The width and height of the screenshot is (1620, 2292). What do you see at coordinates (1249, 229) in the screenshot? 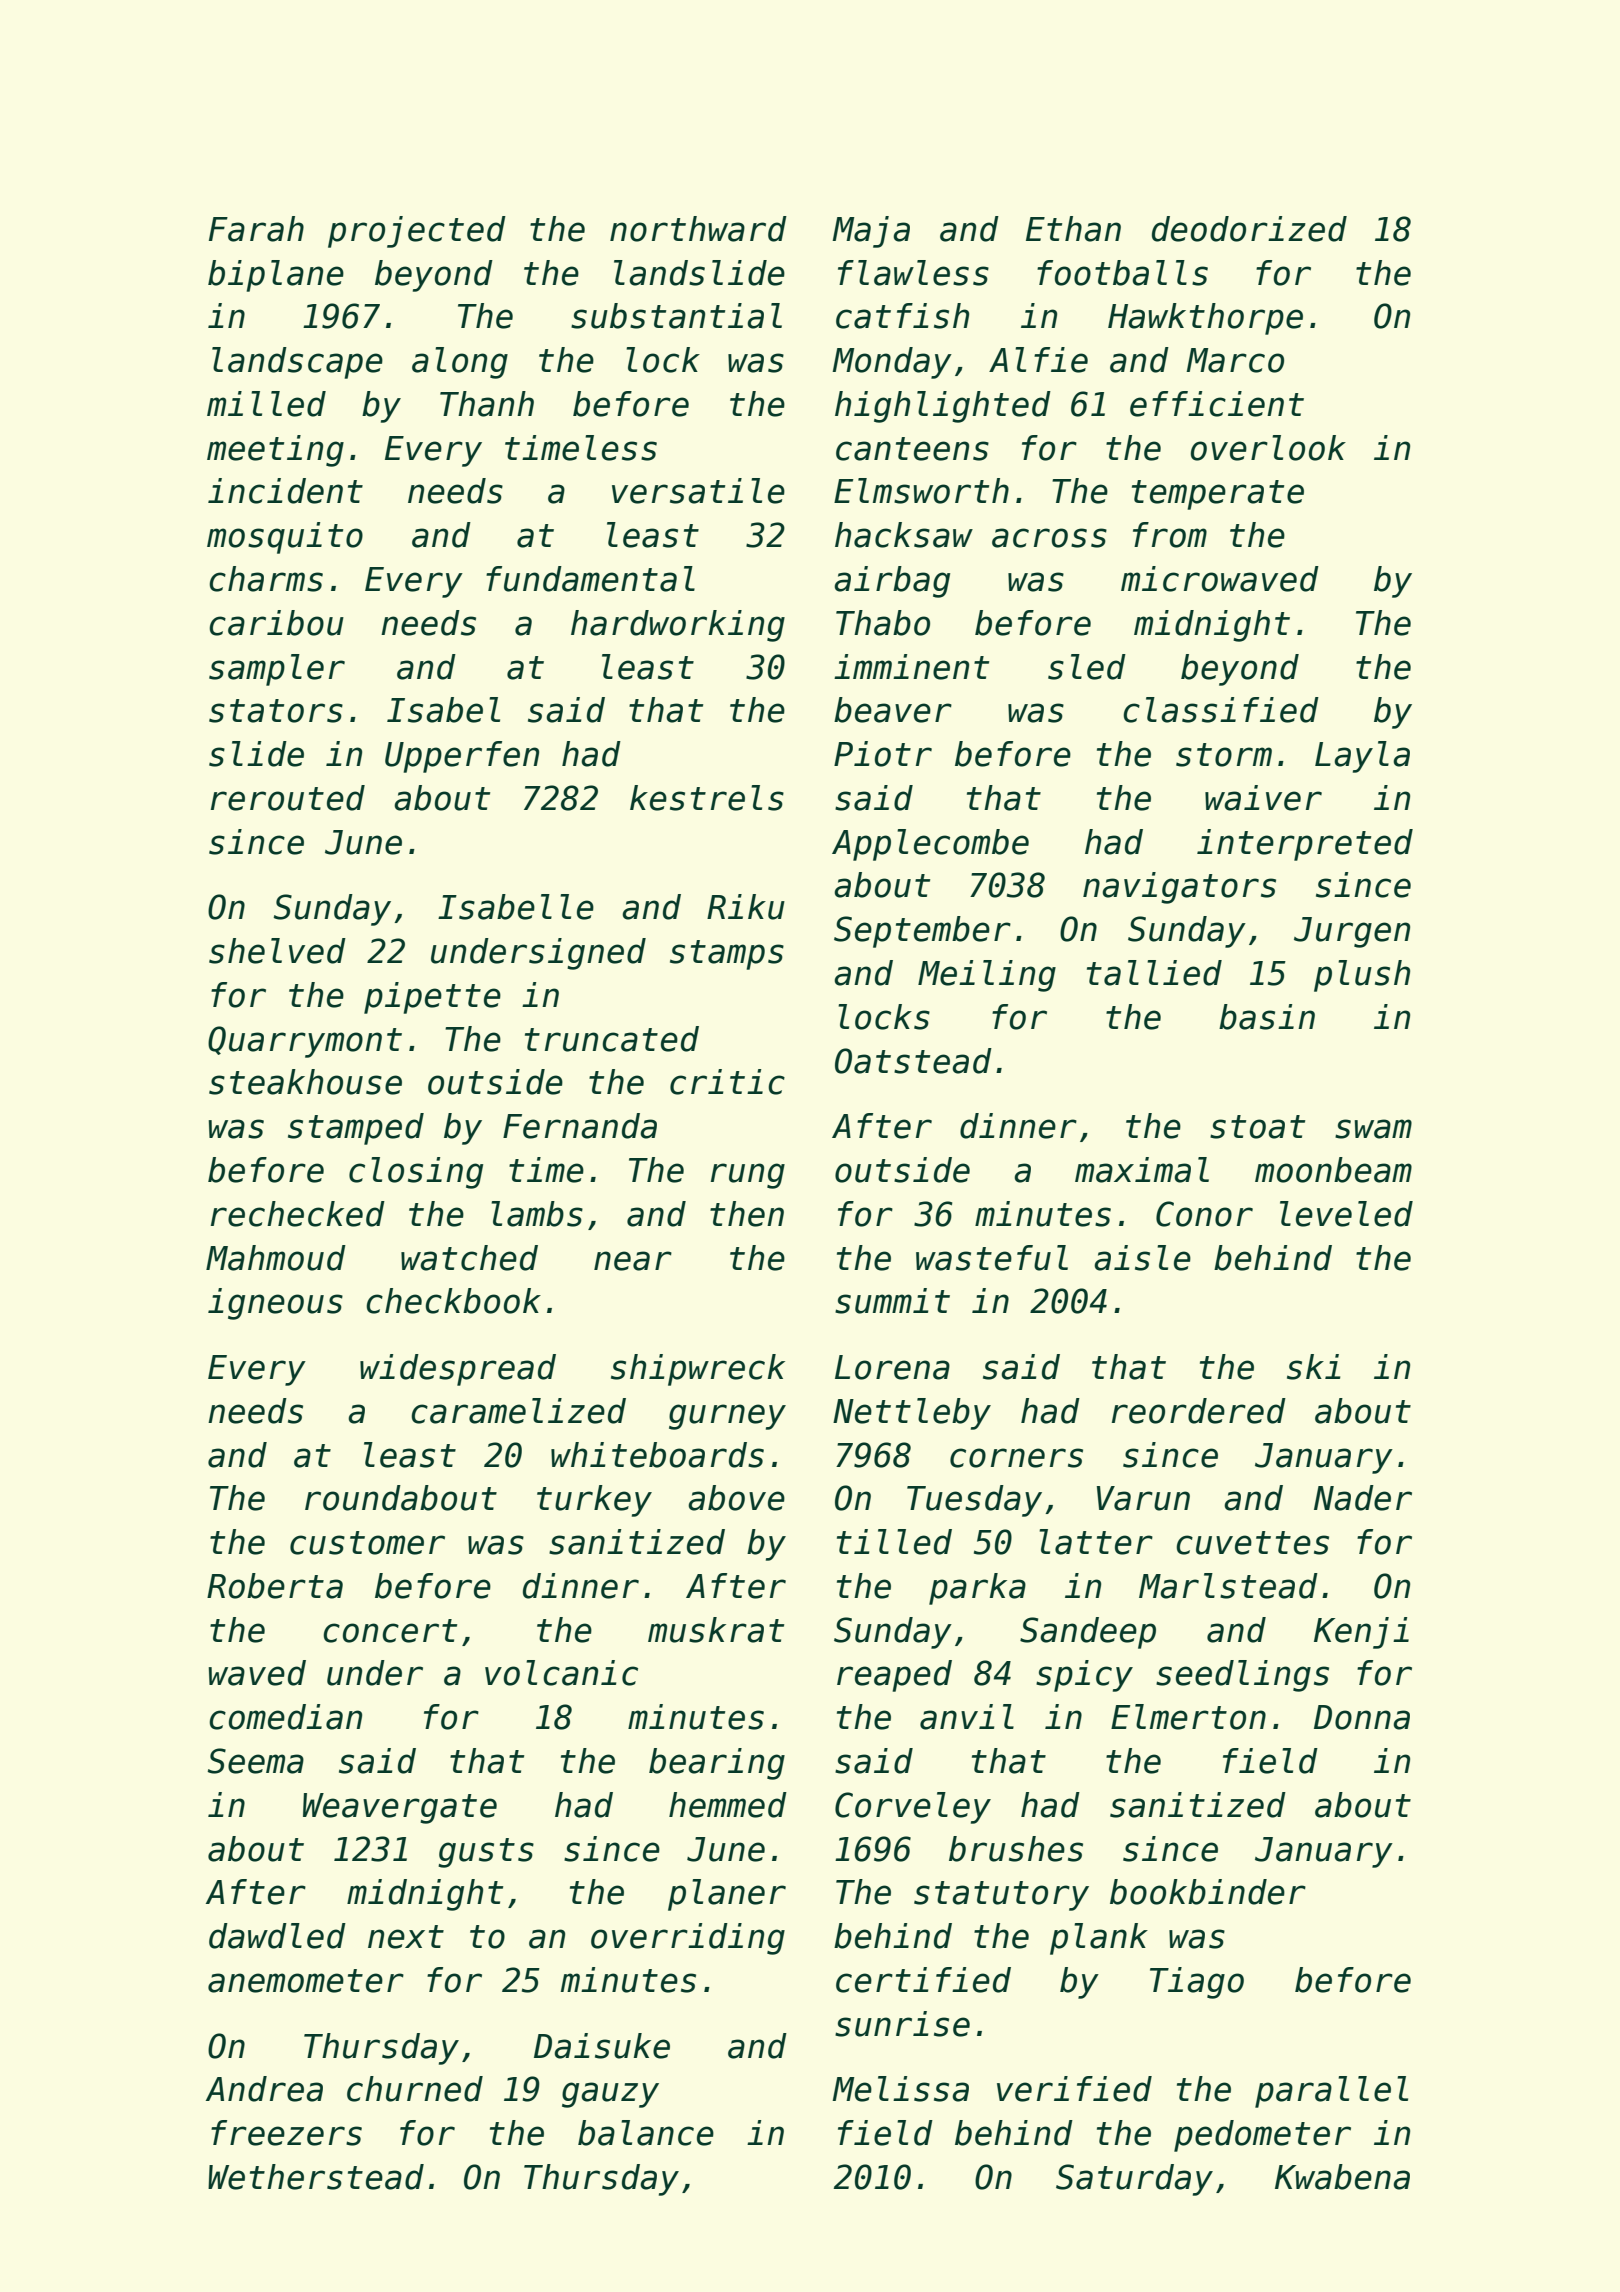
I see `deodorized` at bounding box center [1249, 229].
